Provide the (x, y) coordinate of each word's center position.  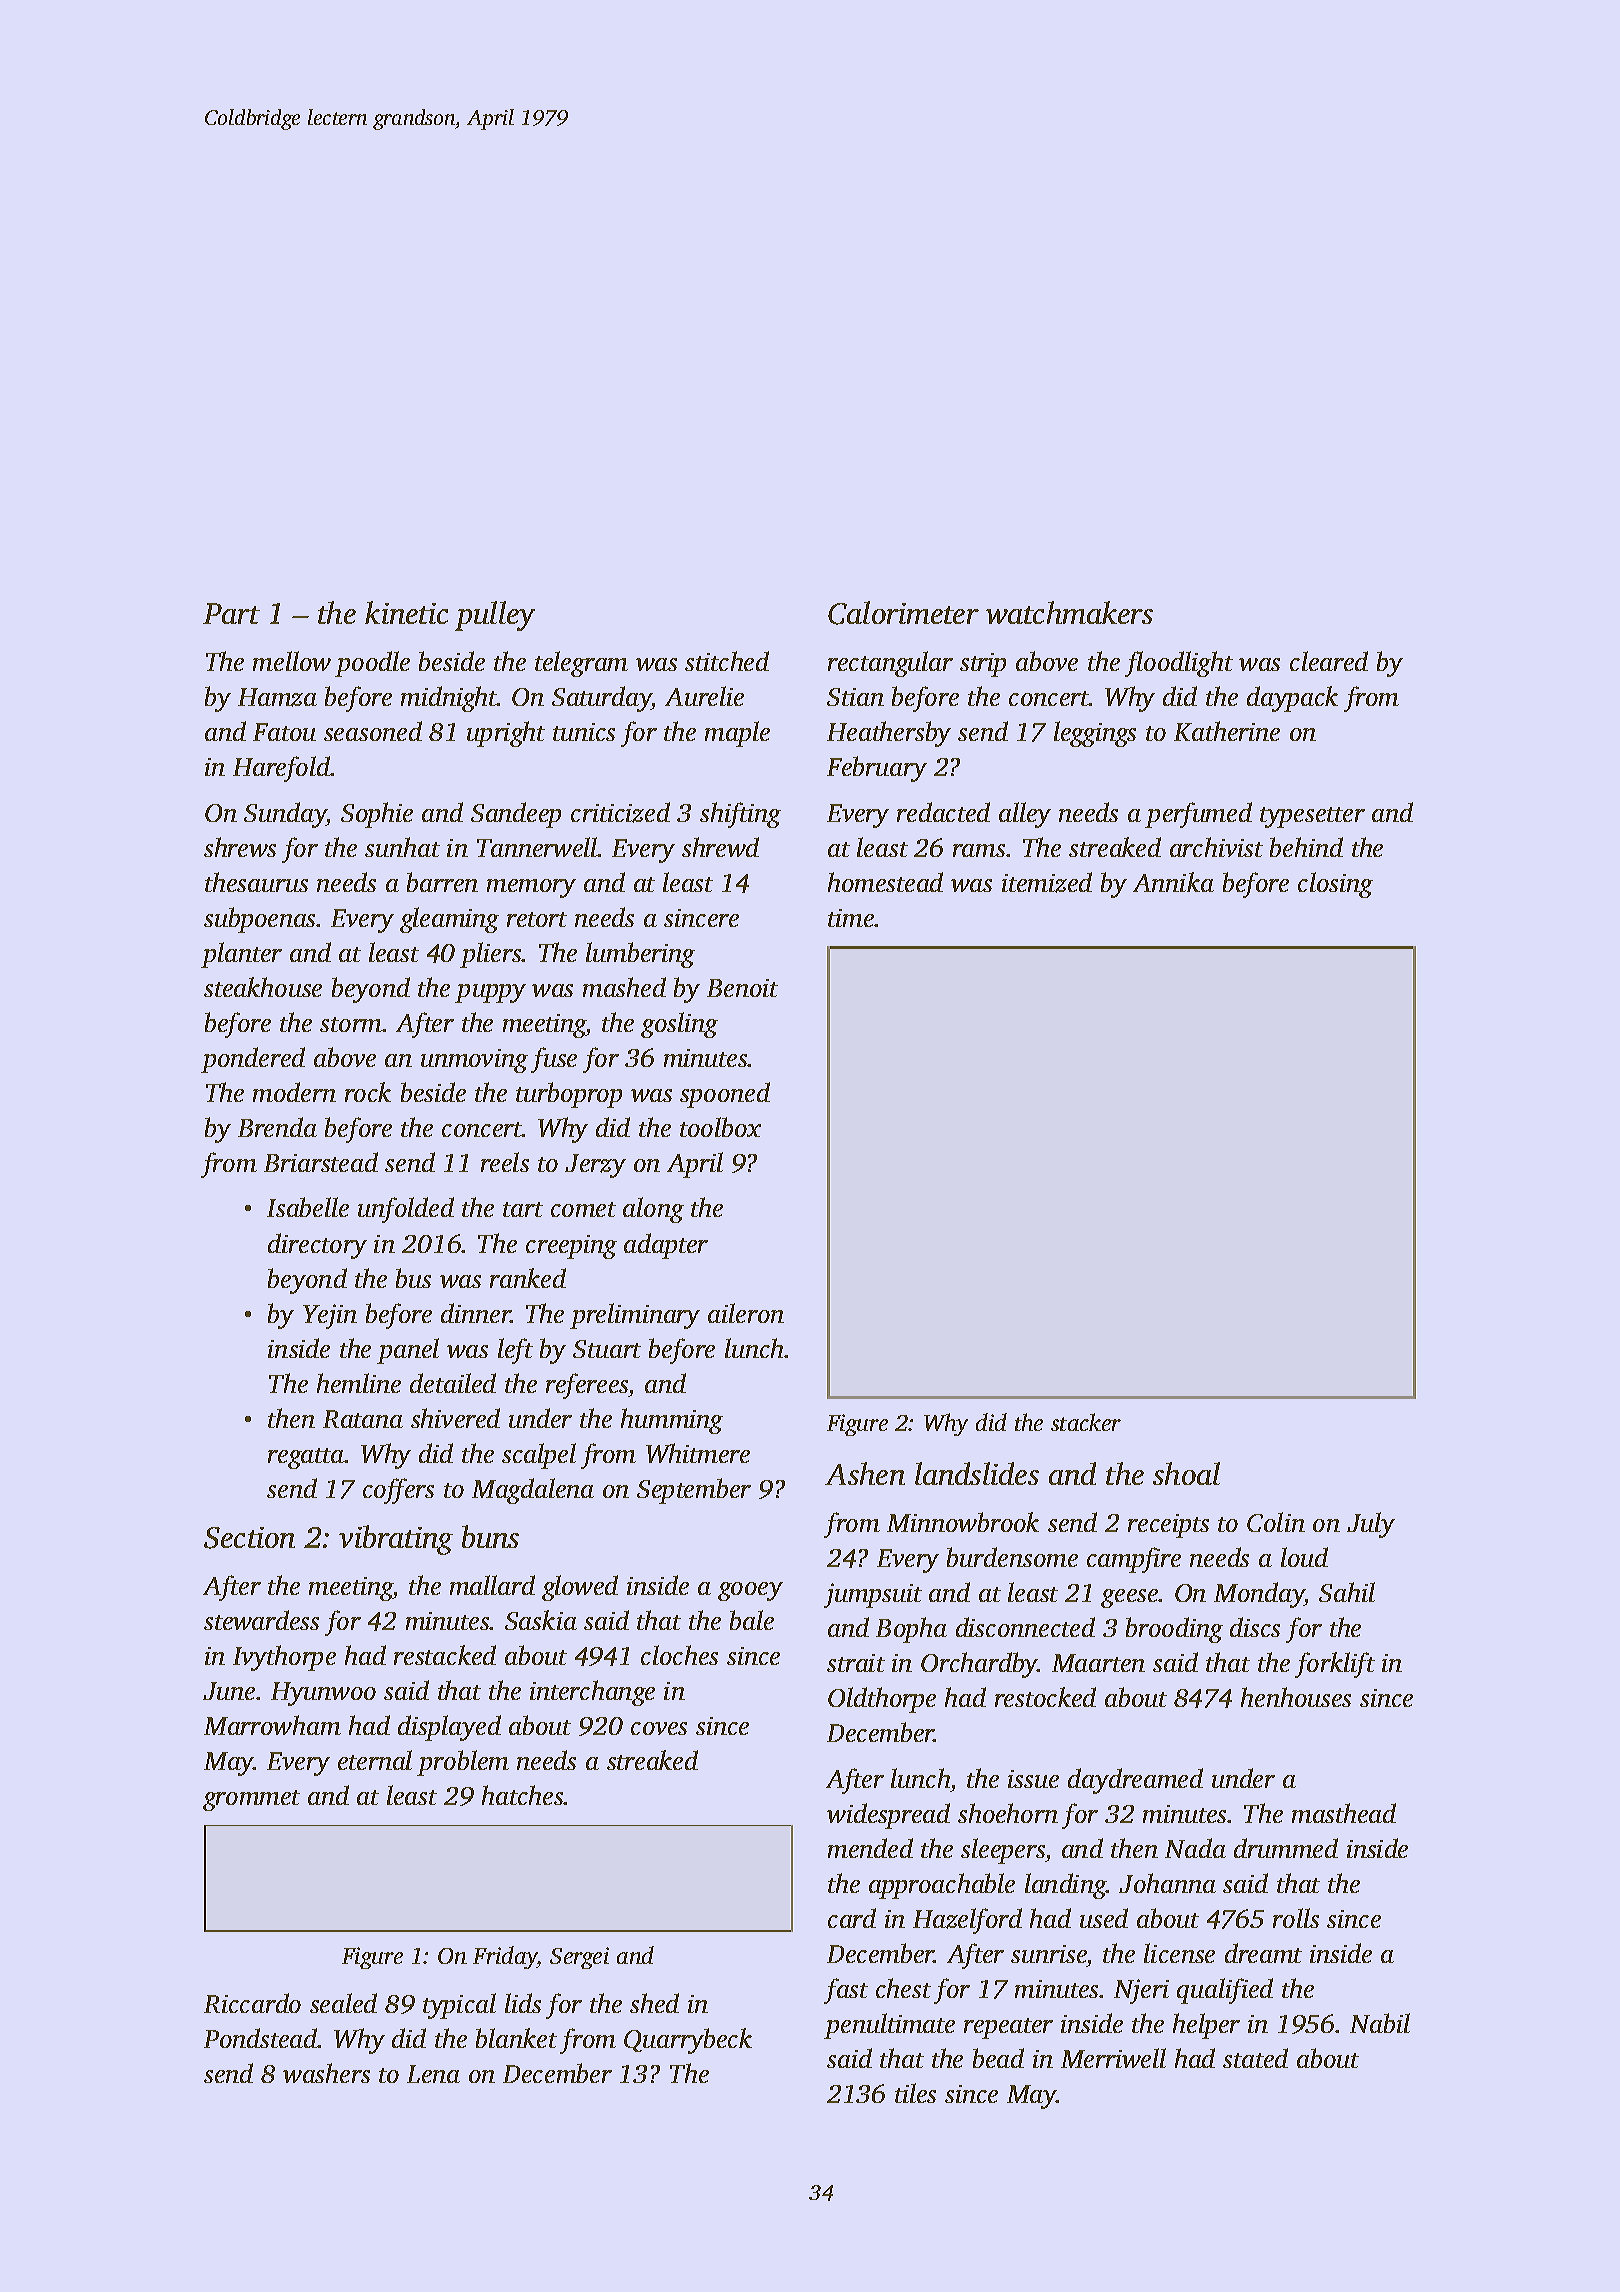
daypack (1292, 699)
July (1371, 1525)
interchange (592, 1693)
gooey (750, 1591)
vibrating (396, 1540)
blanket (516, 2038)
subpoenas (260, 920)
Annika (1173, 882)
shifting (740, 815)
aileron (746, 1313)
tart (523, 1209)
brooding (1174, 1630)
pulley (495, 616)
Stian (855, 697)
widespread (888, 1816)
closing (1335, 885)
